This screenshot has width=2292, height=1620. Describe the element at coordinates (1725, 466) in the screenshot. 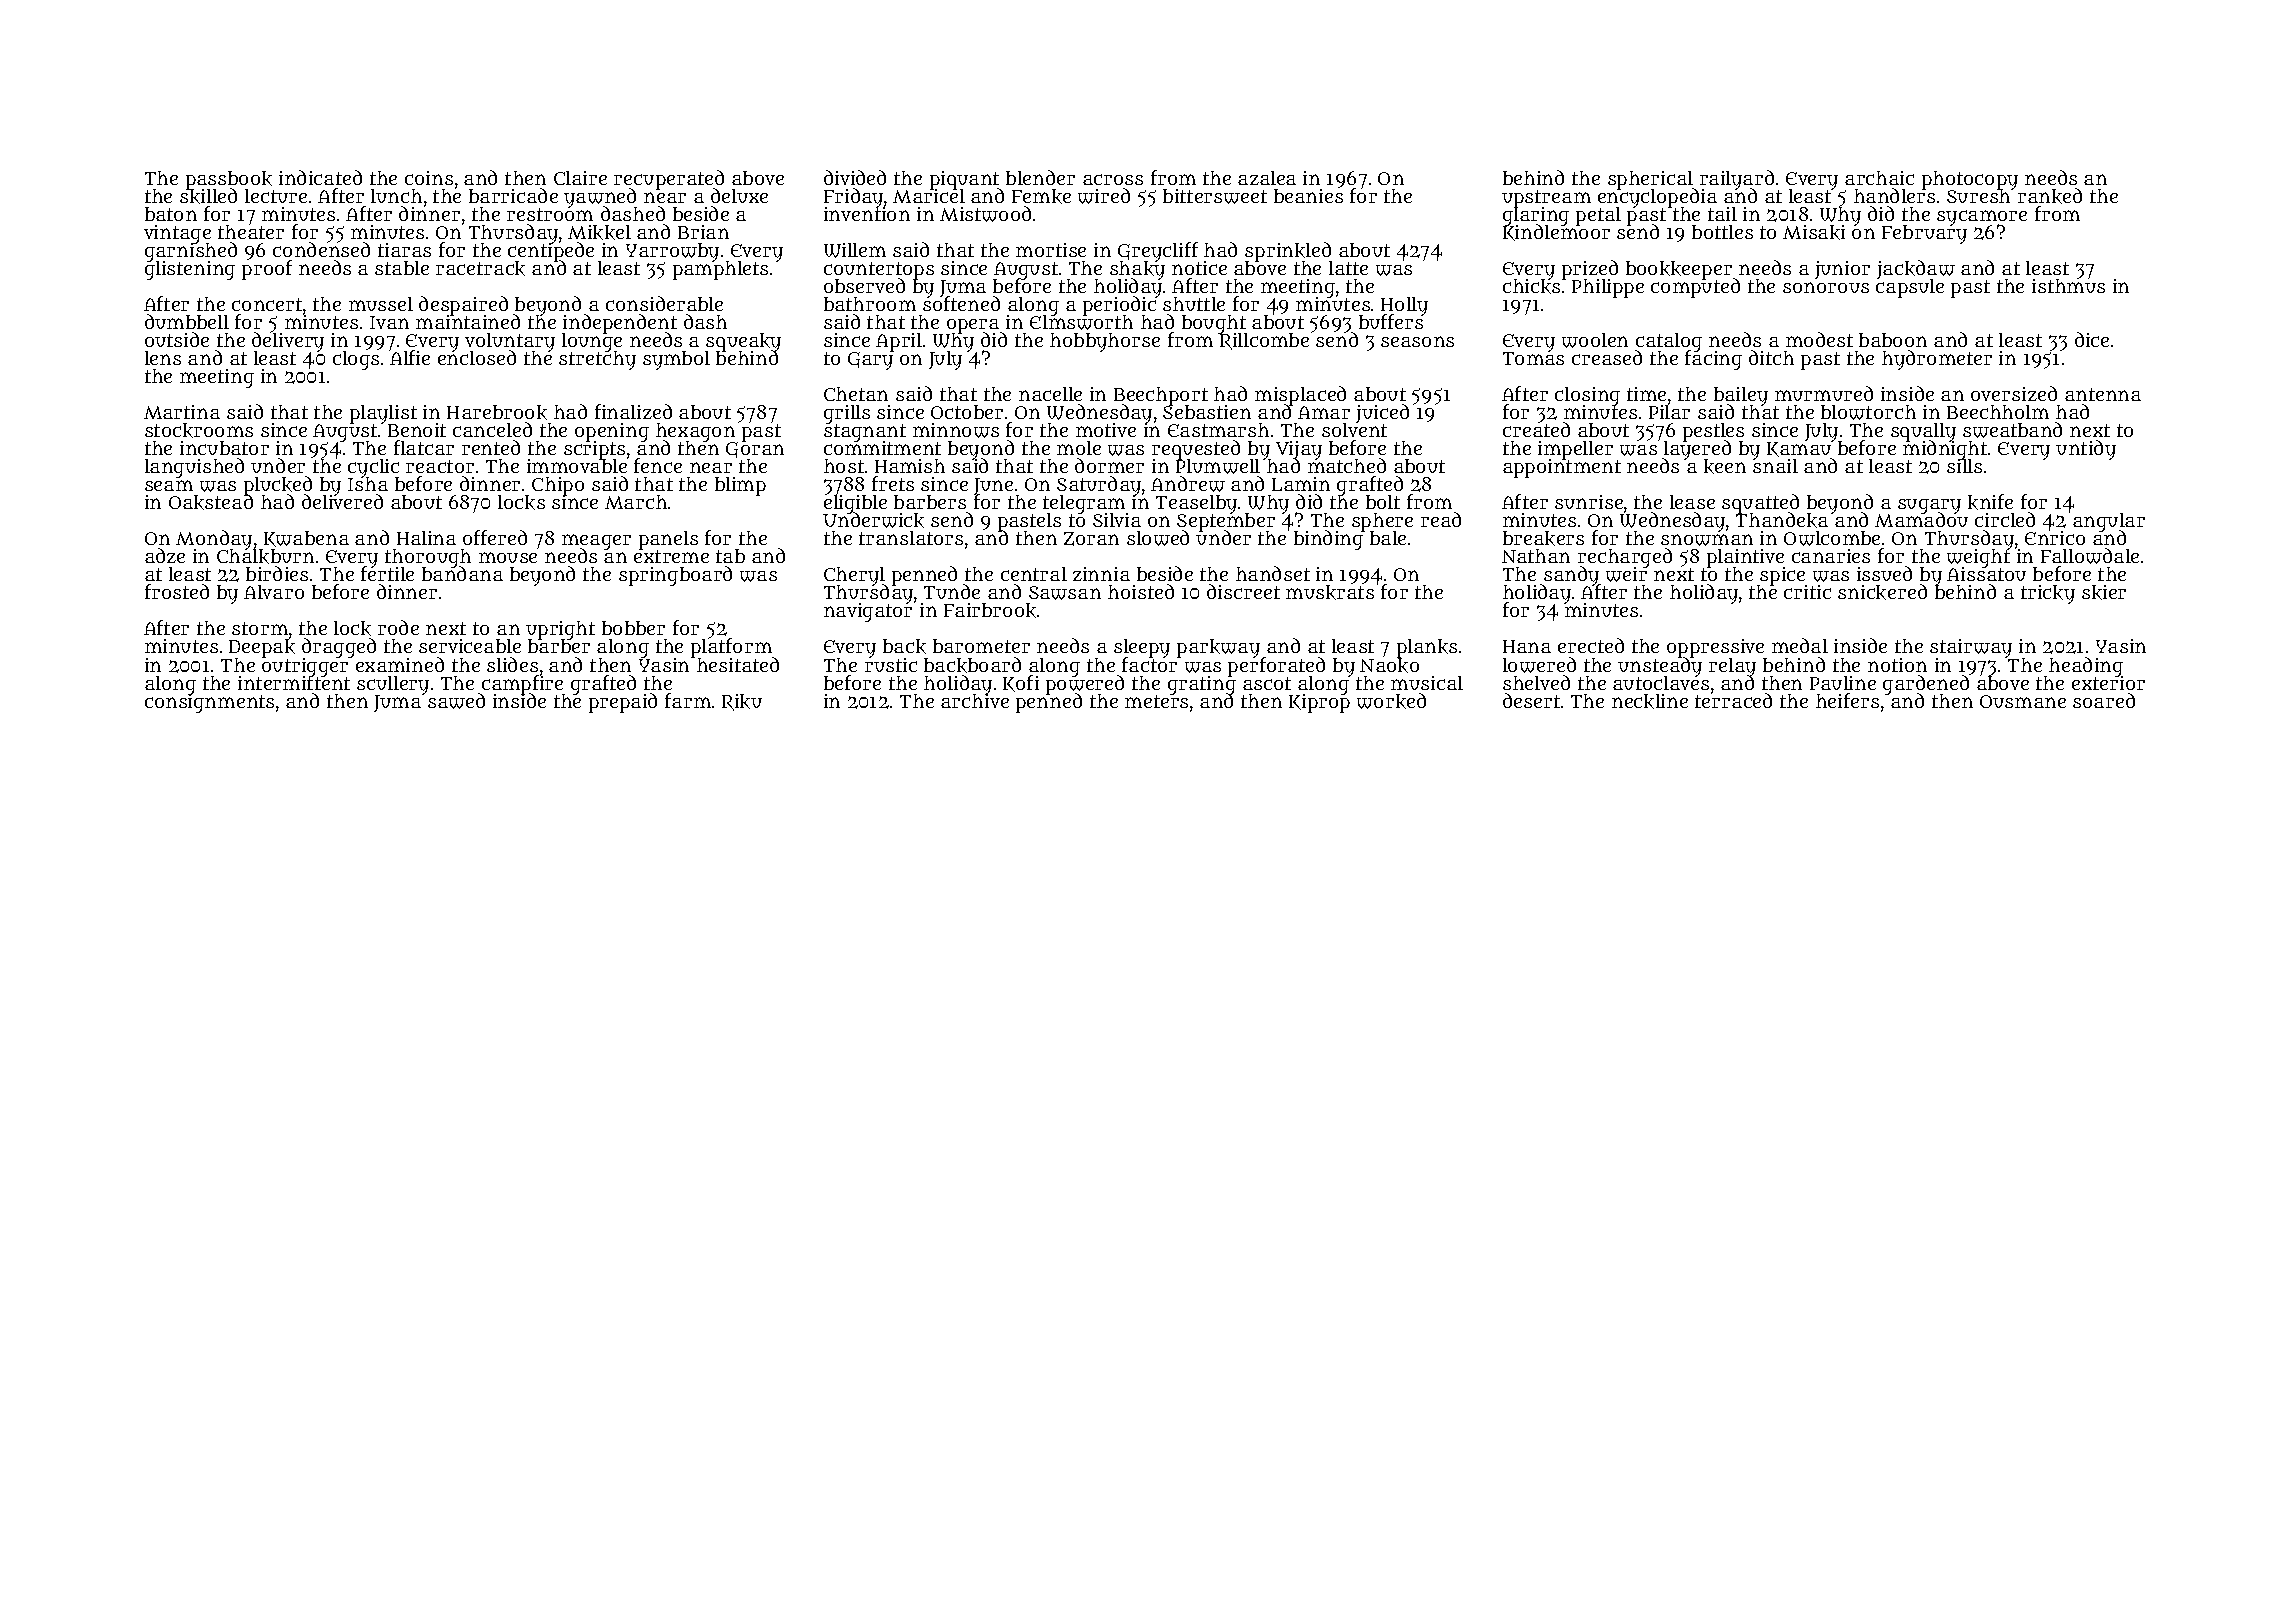

I see `keen` at that location.
